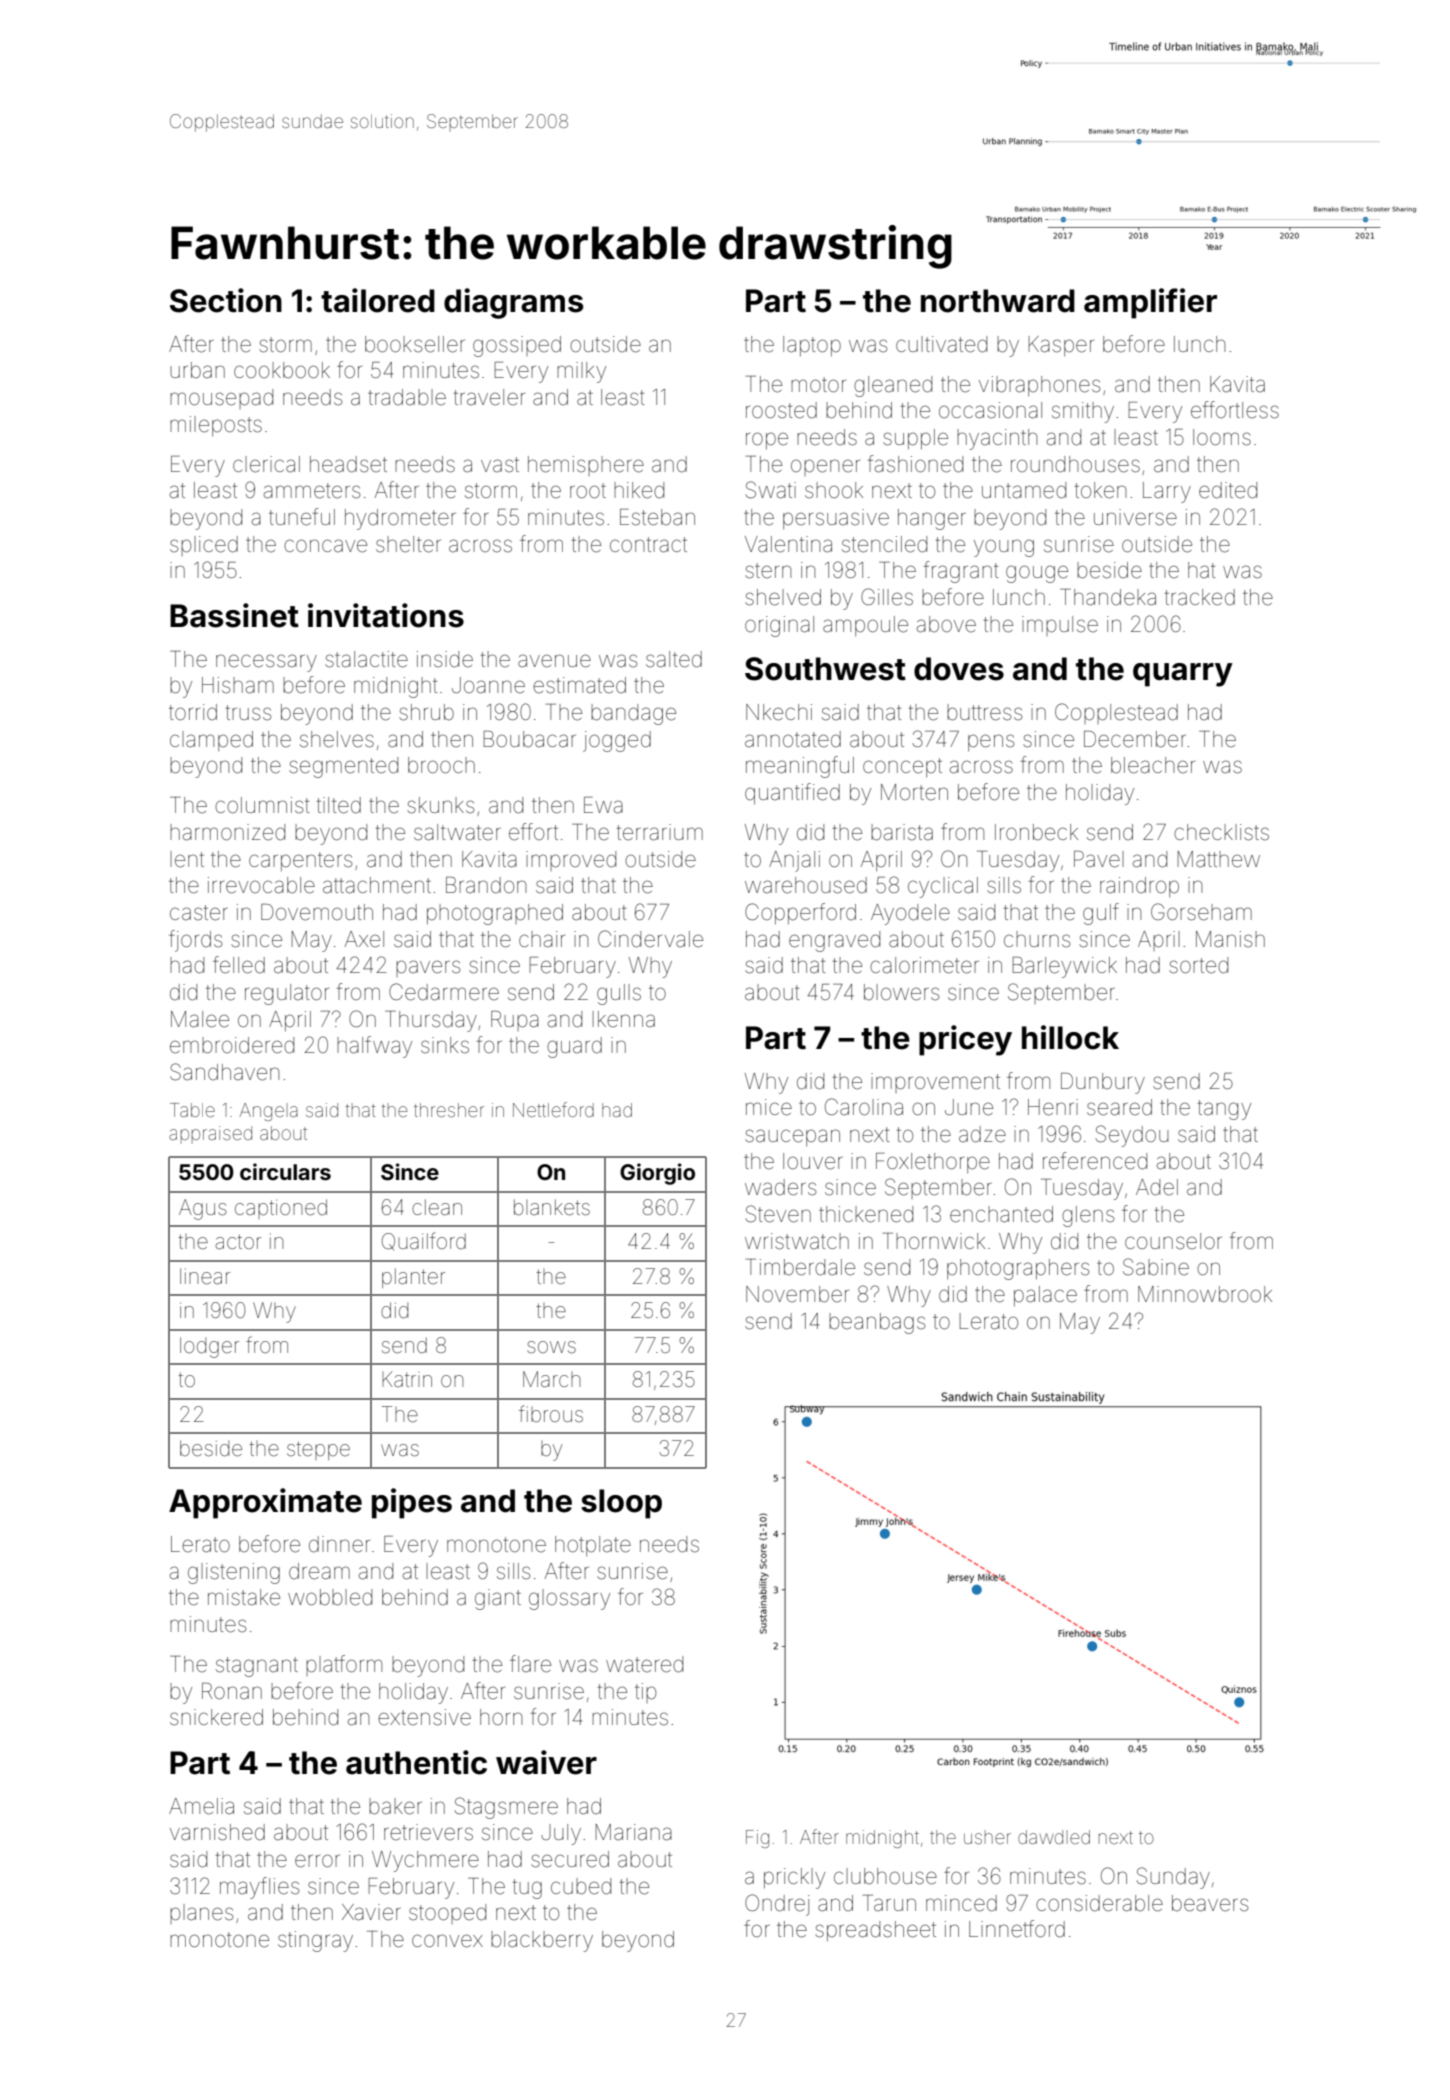 The height and width of the screenshot is (2100, 1450). Describe the element at coordinates (1224, 1110) in the screenshot. I see `tangy` at that location.
